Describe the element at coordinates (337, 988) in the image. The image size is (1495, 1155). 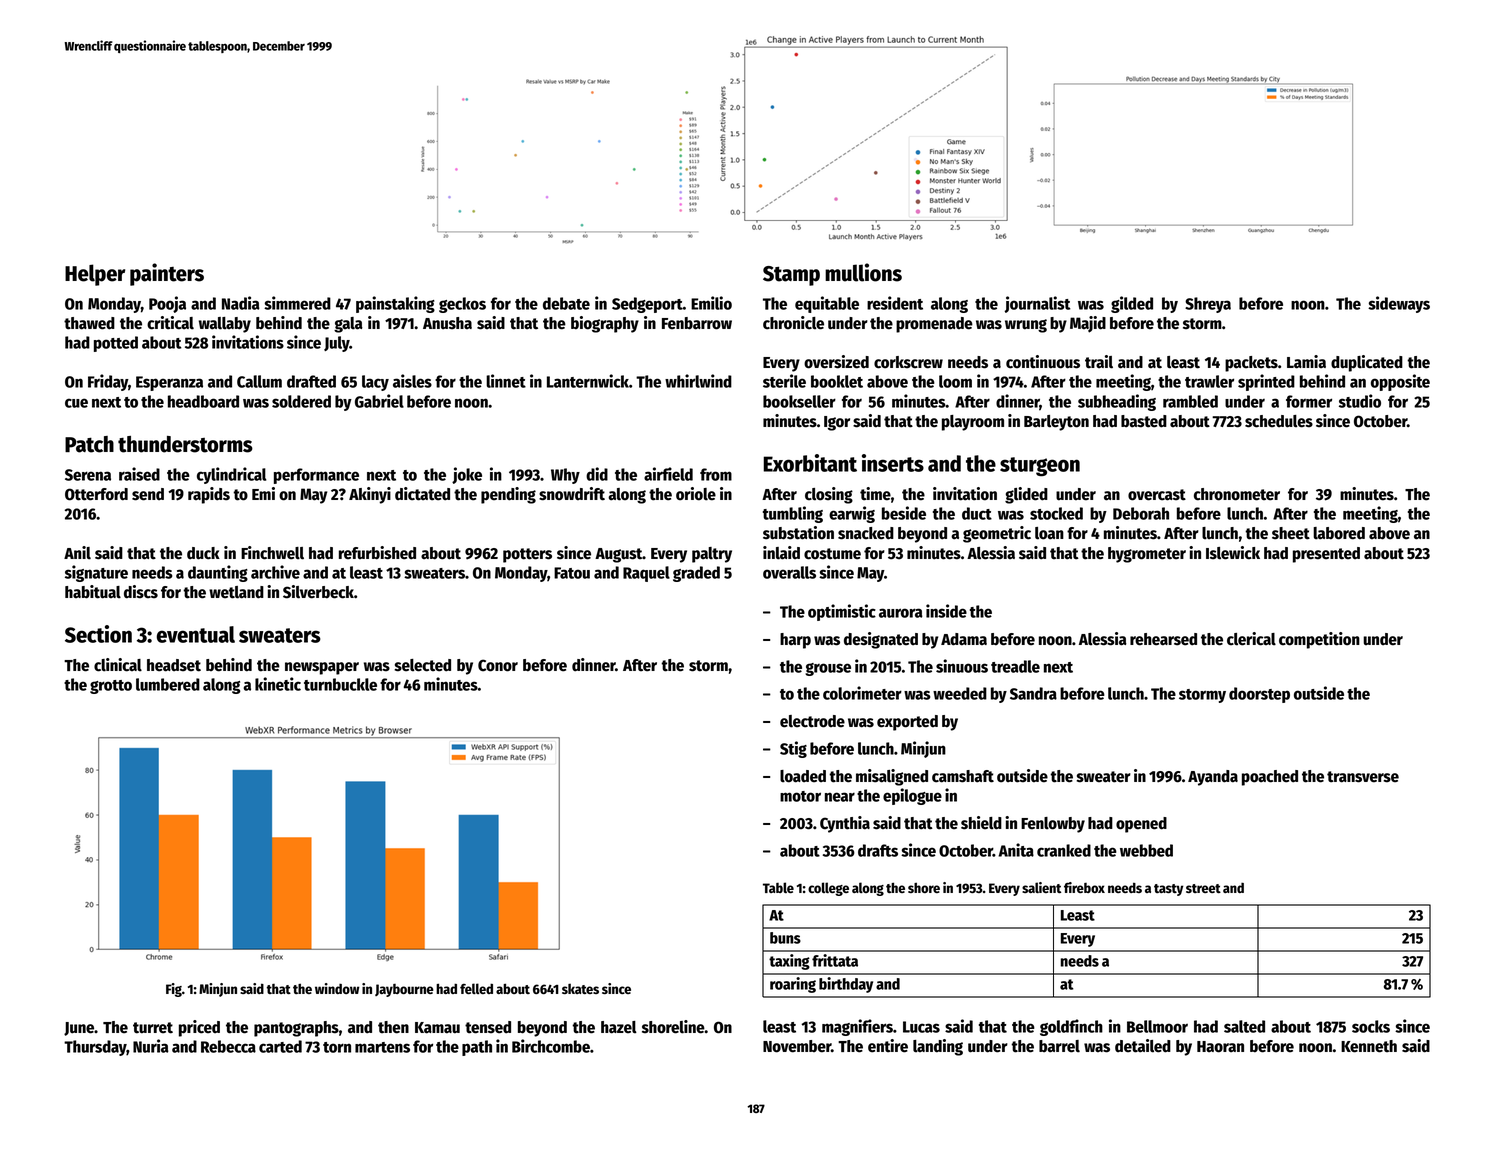
I see `window` at that location.
